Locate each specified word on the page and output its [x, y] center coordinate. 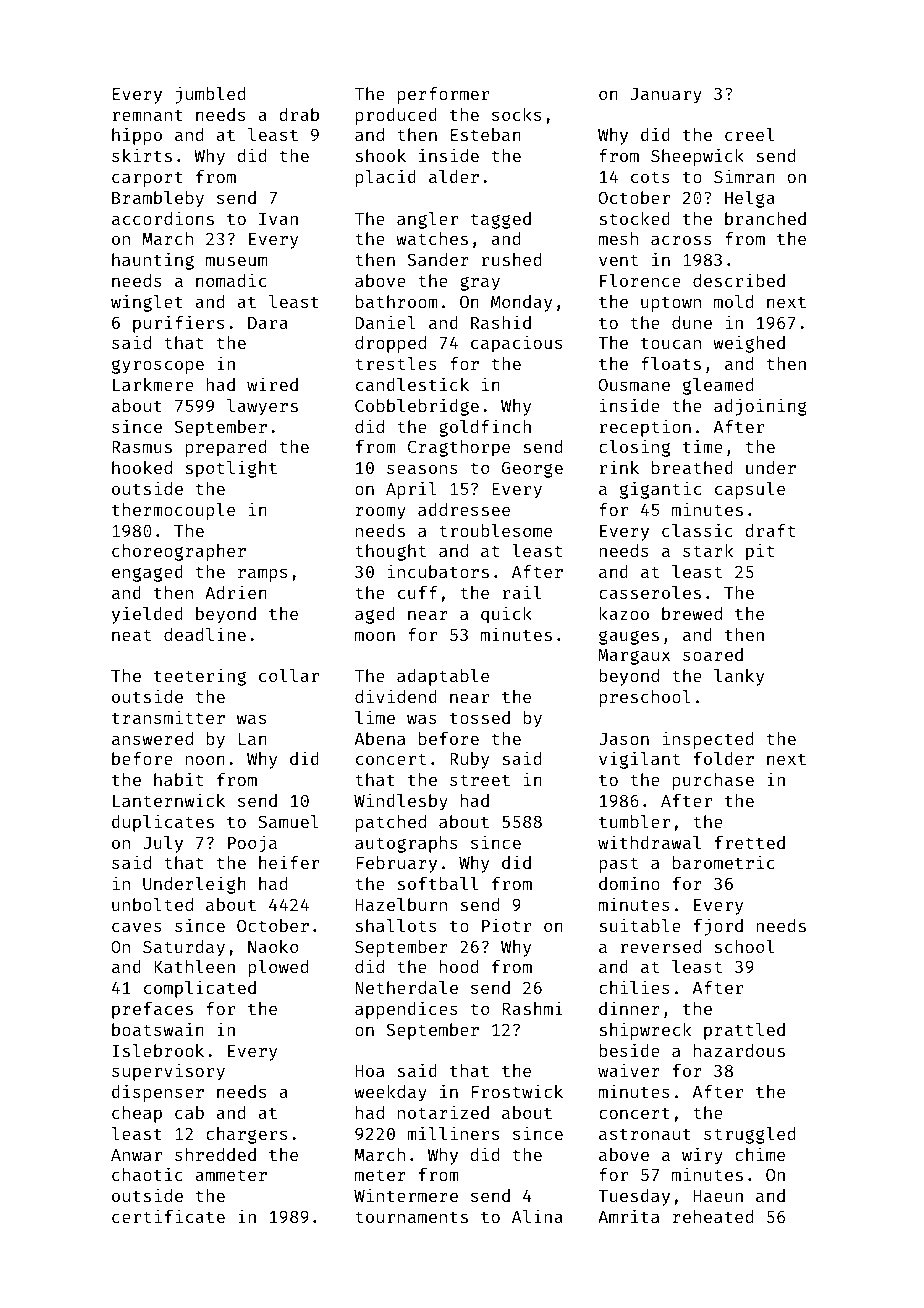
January [666, 96]
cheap [137, 1114]
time [703, 446]
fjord [718, 927]
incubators [438, 571]
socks [516, 114]
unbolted [152, 904]
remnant [147, 115]
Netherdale [406, 987]
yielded [147, 615]
